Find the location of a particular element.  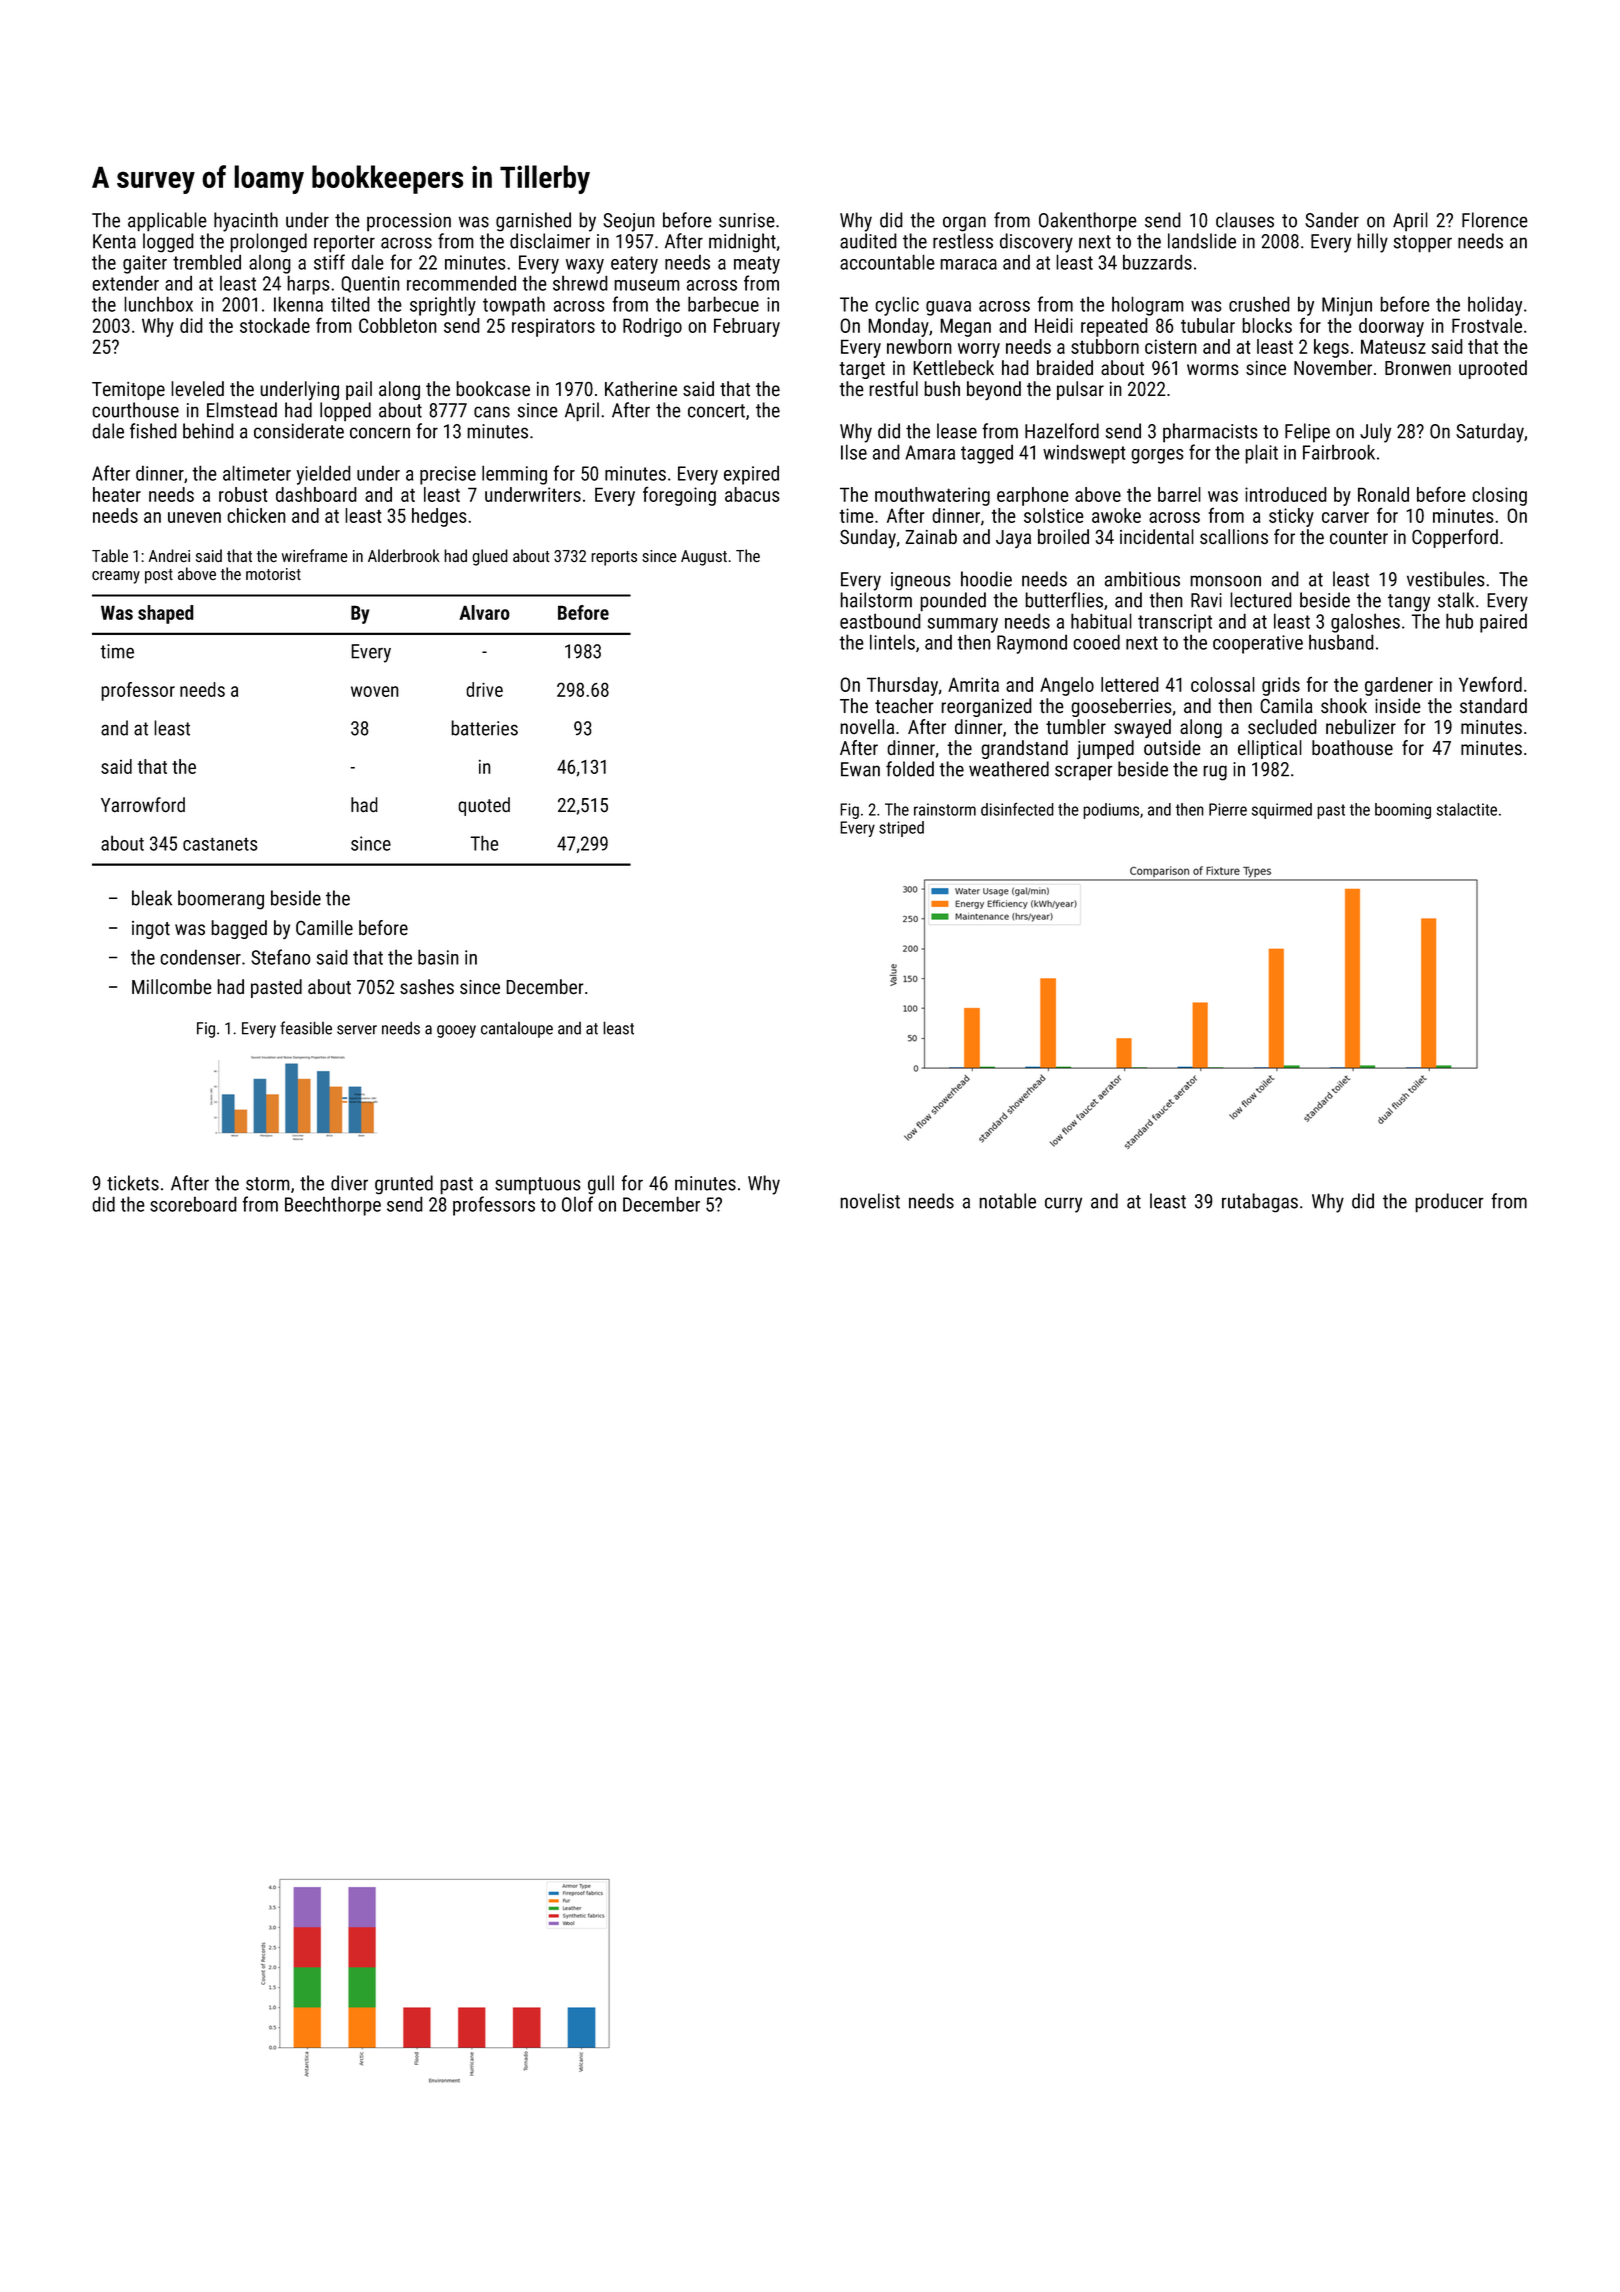

scoreboard is located at coordinates (193, 1204).
